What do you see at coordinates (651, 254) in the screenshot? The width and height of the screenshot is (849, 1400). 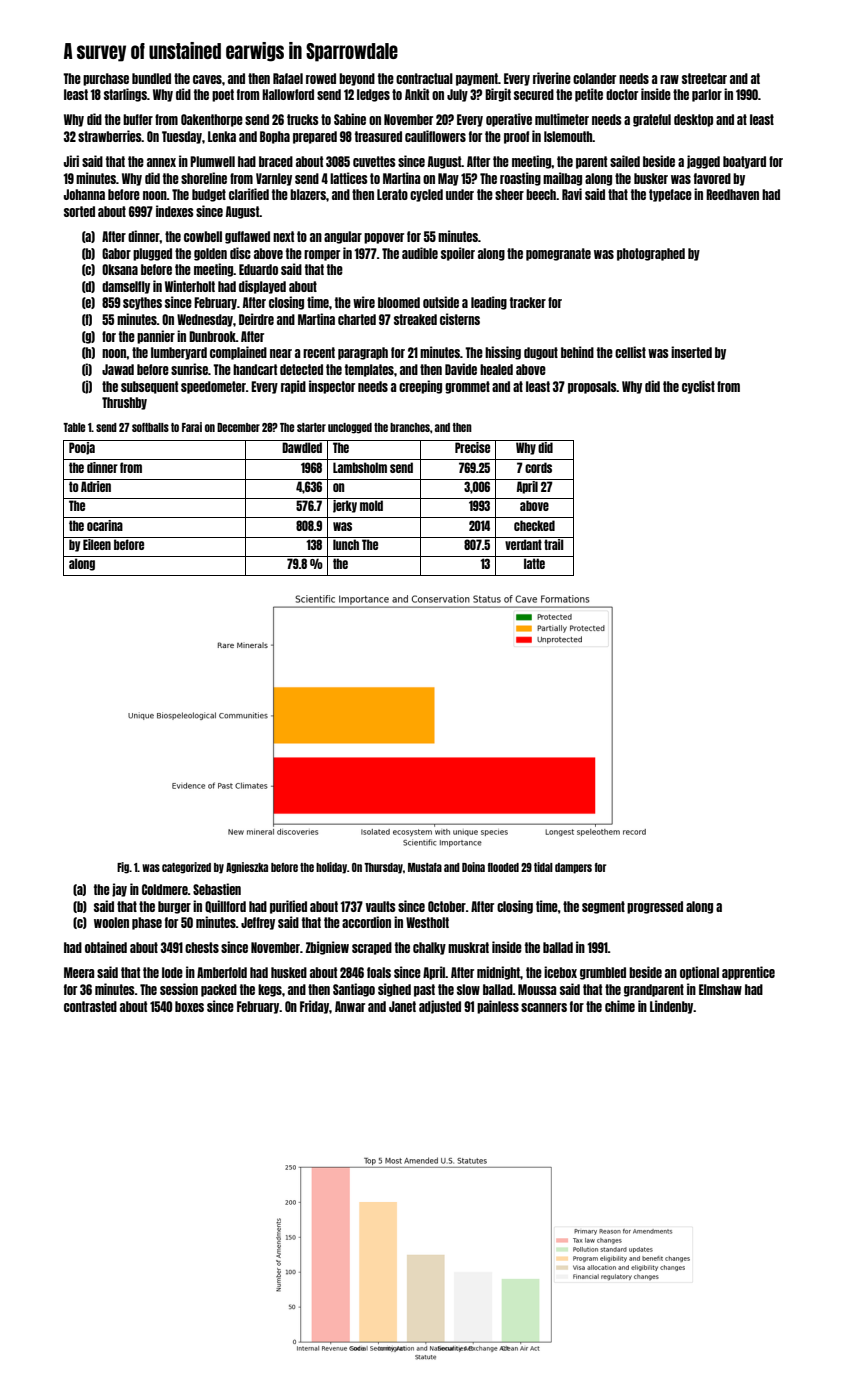 I see `photographed` at bounding box center [651, 254].
